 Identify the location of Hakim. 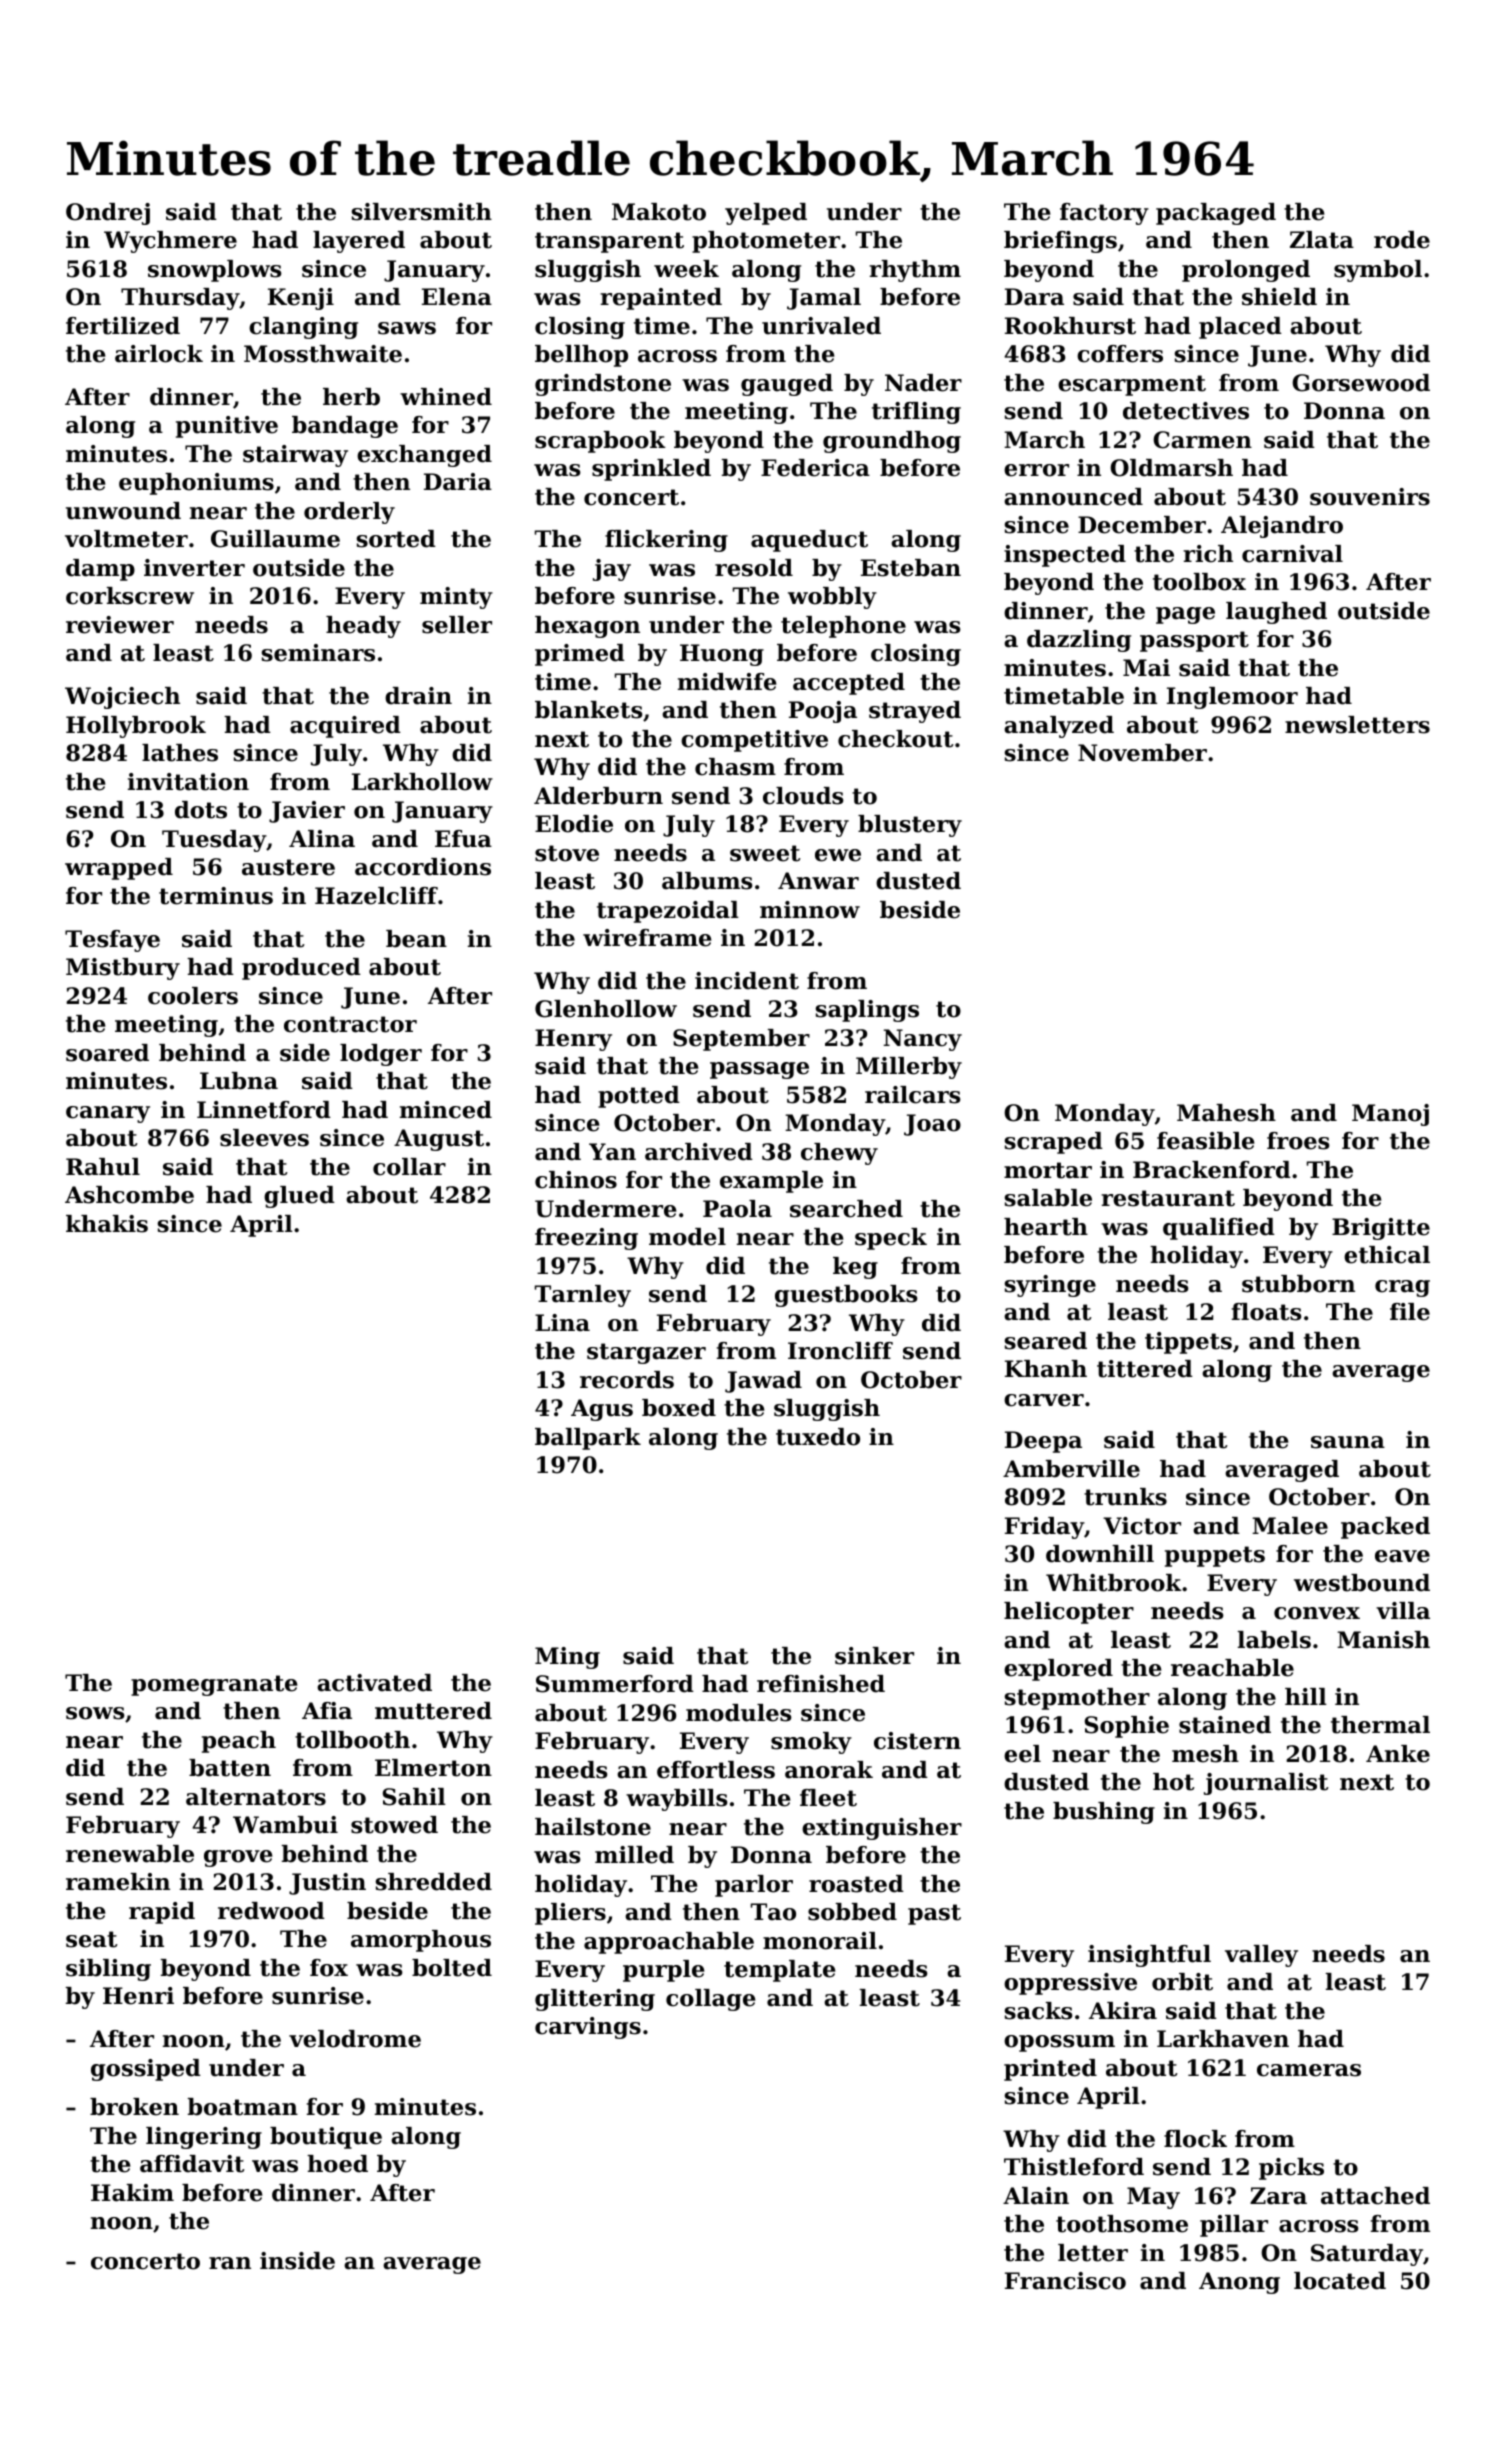
(132, 2193).
